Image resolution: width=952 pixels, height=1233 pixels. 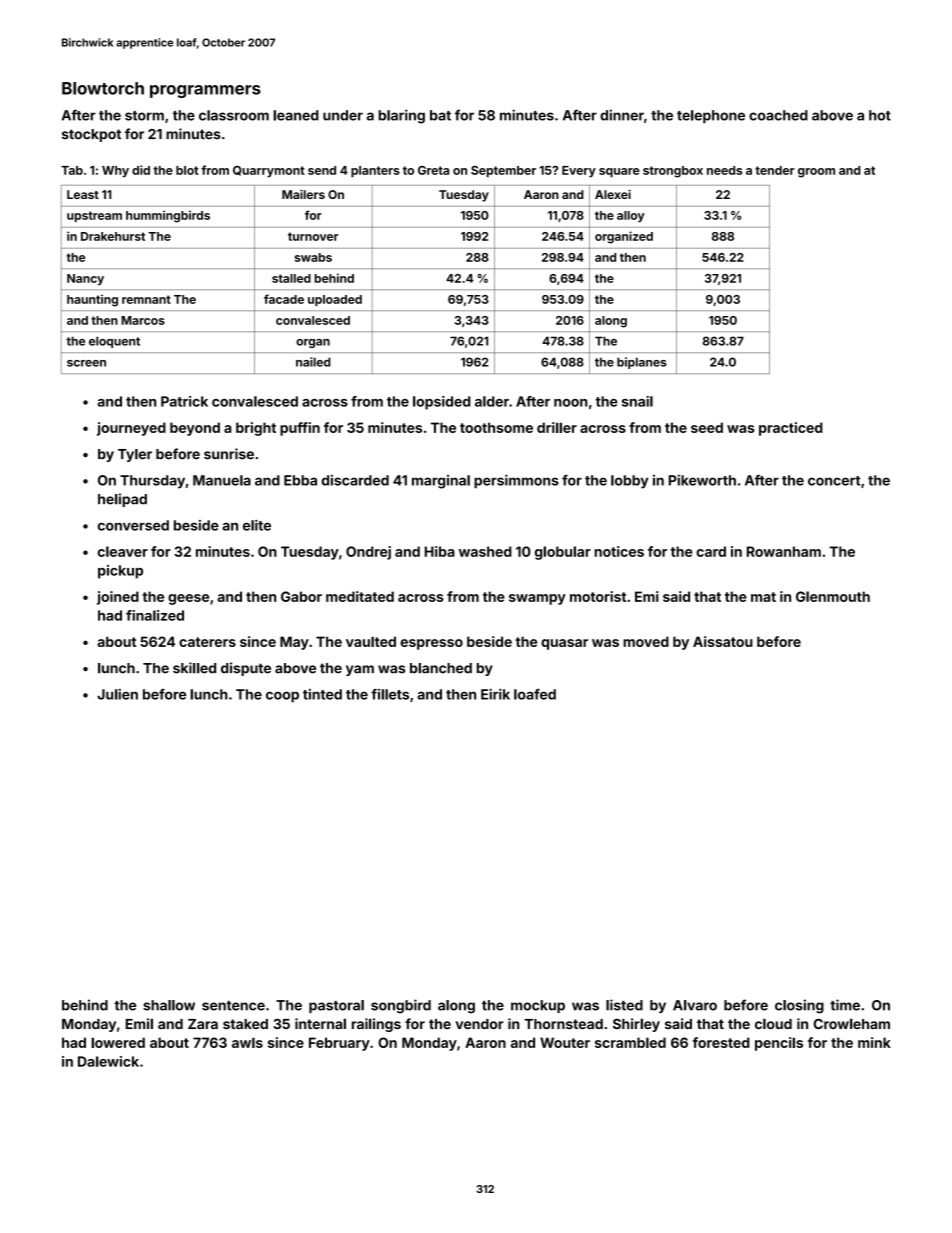 I want to click on cleaver, so click(x=123, y=551).
